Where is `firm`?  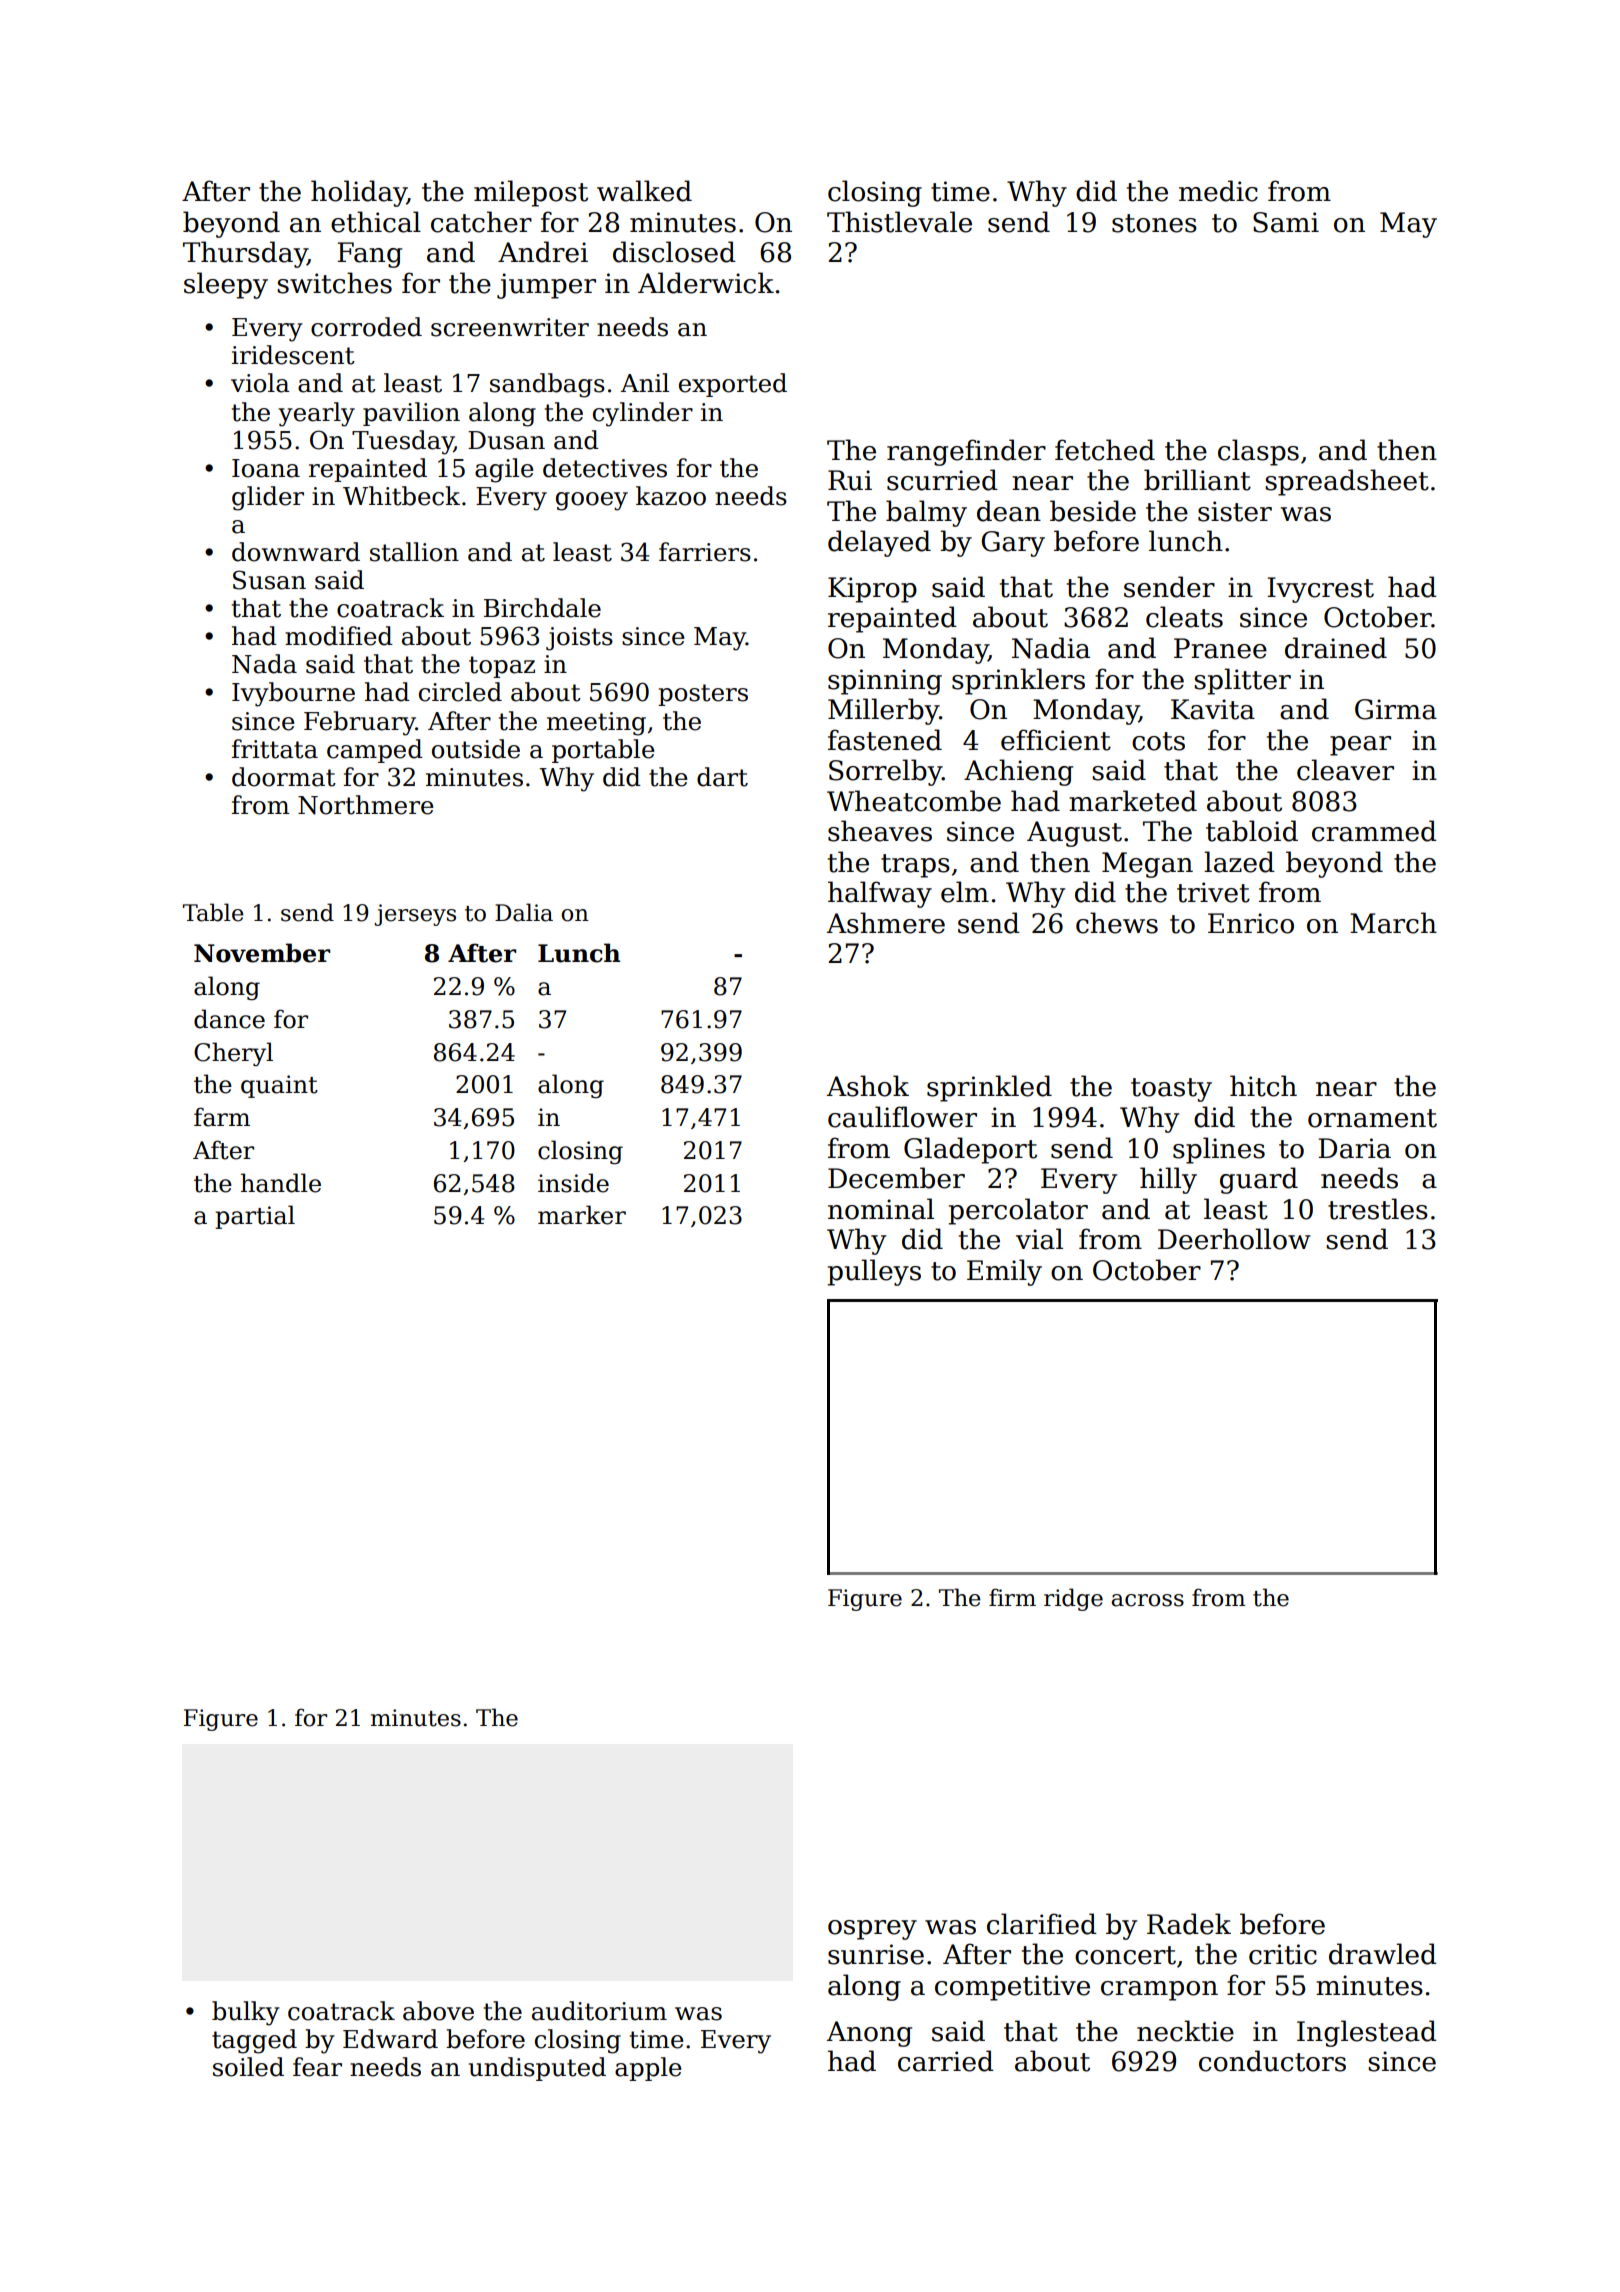
firm is located at coordinates (1012, 1597).
